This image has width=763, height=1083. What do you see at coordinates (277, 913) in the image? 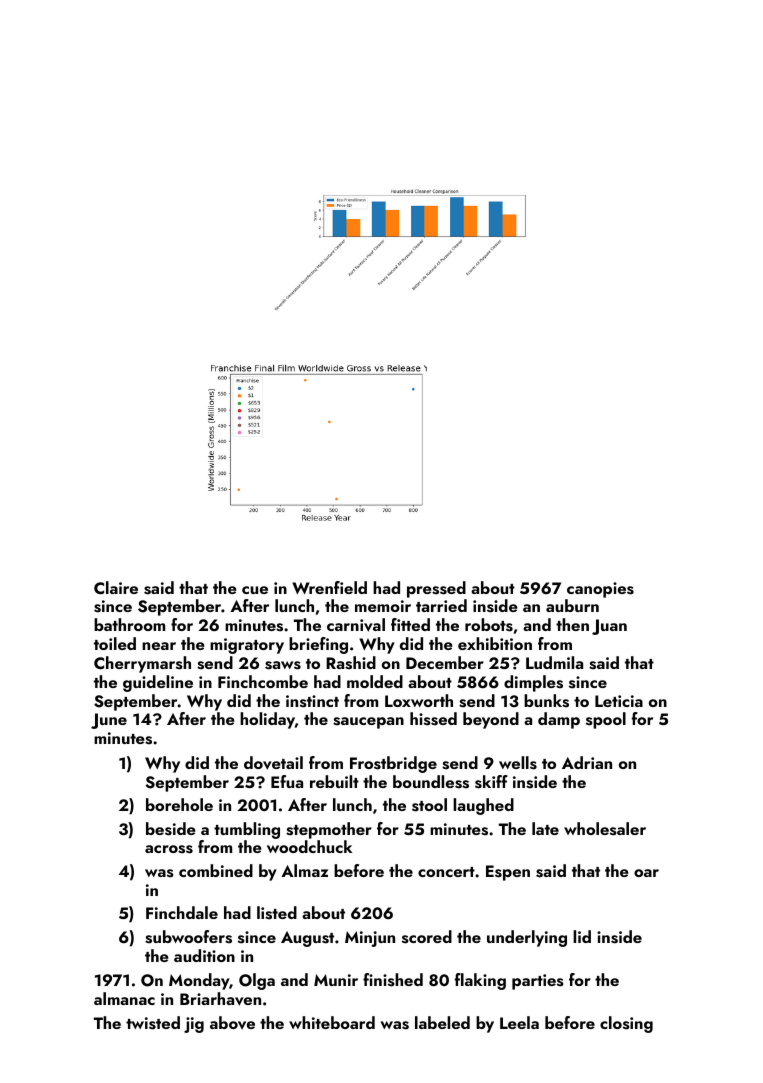
I see `listed` at bounding box center [277, 913].
